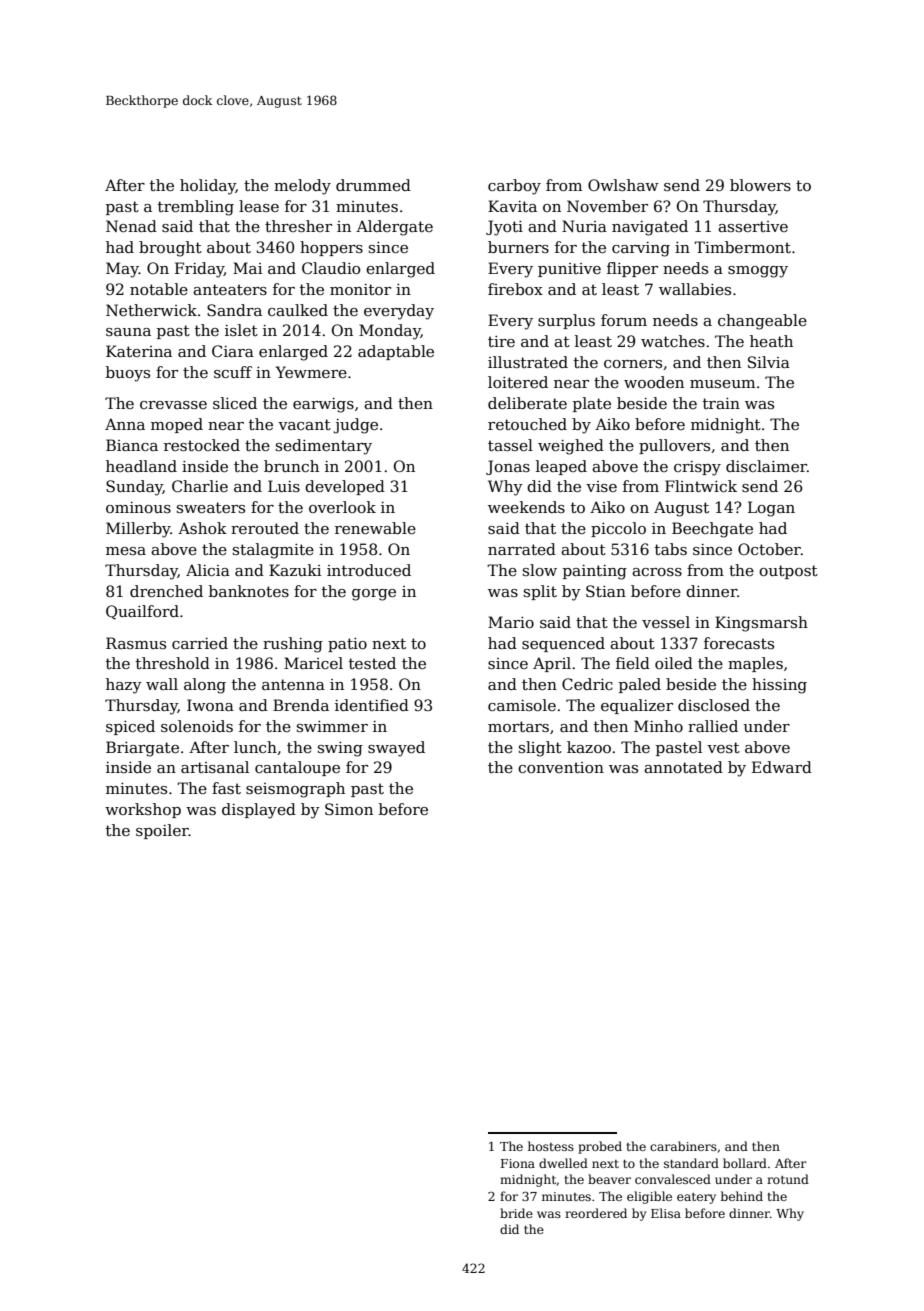 Image resolution: width=924 pixels, height=1311 pixels. I want to click on spoiler, so click(162, 831).
